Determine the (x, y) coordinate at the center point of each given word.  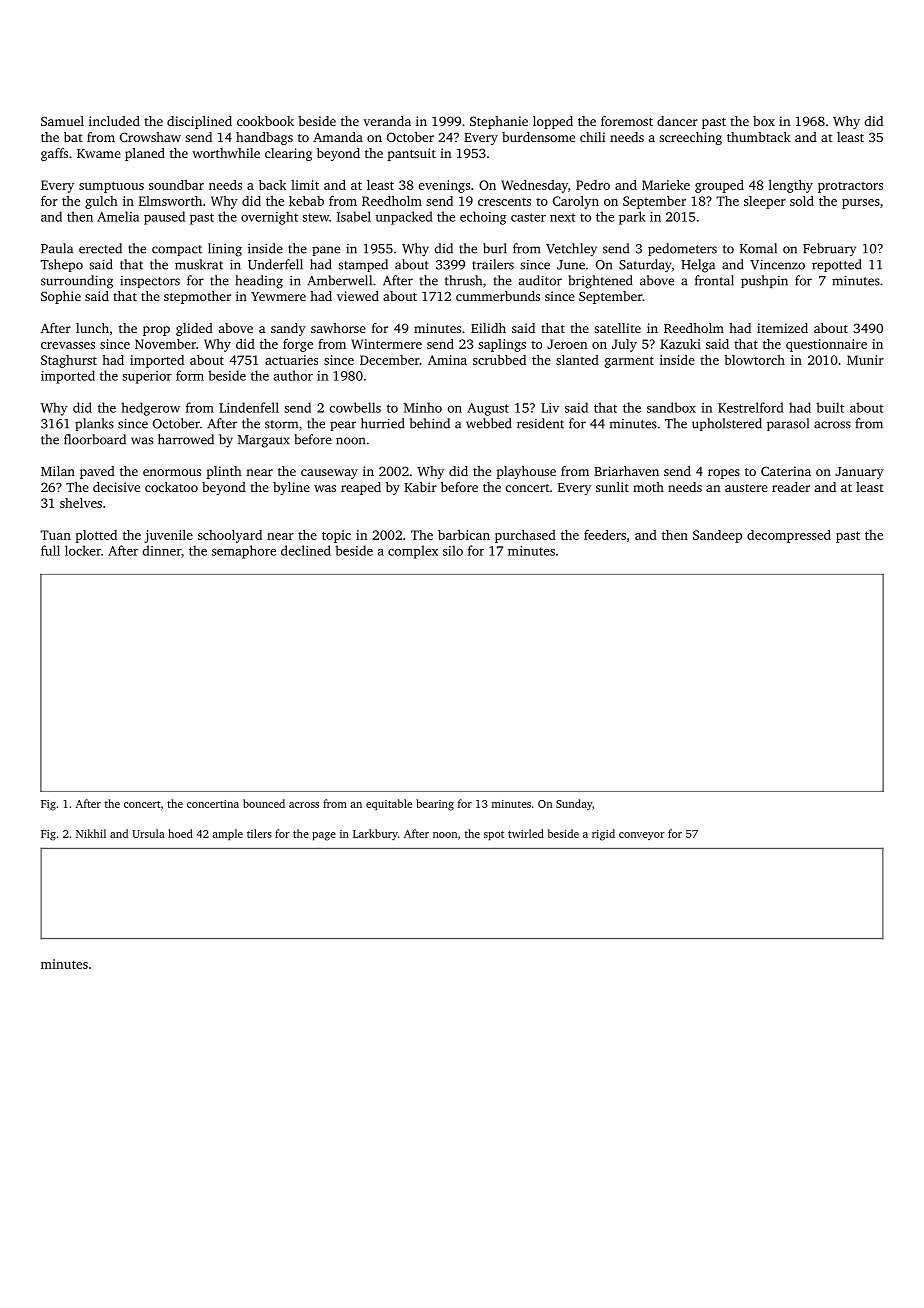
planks (94, 424)
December (390, 360)
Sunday (574, 804)
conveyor (642, 836)
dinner (161, 550)
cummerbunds (498, 296)
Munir (865, 360)
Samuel (62, 121)
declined (306, 550)
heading (259, 282)
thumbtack (759, 137)
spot (494, 835)
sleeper (765, 202)
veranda (387, 121)
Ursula (148, 833)
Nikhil (91, 833)
